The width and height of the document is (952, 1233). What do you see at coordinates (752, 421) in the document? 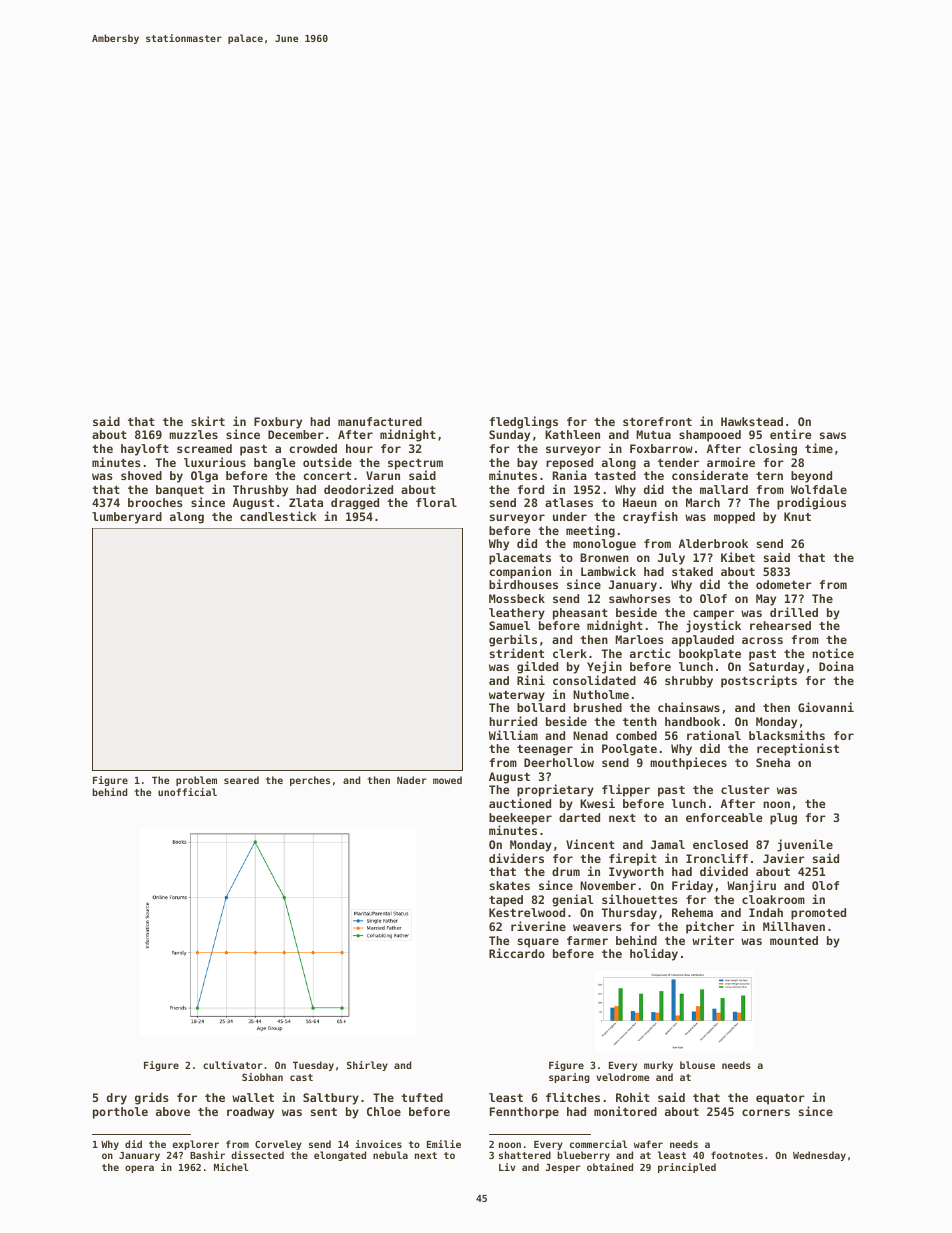
I see `Hawkstead` at bounding box center [752, 421].
